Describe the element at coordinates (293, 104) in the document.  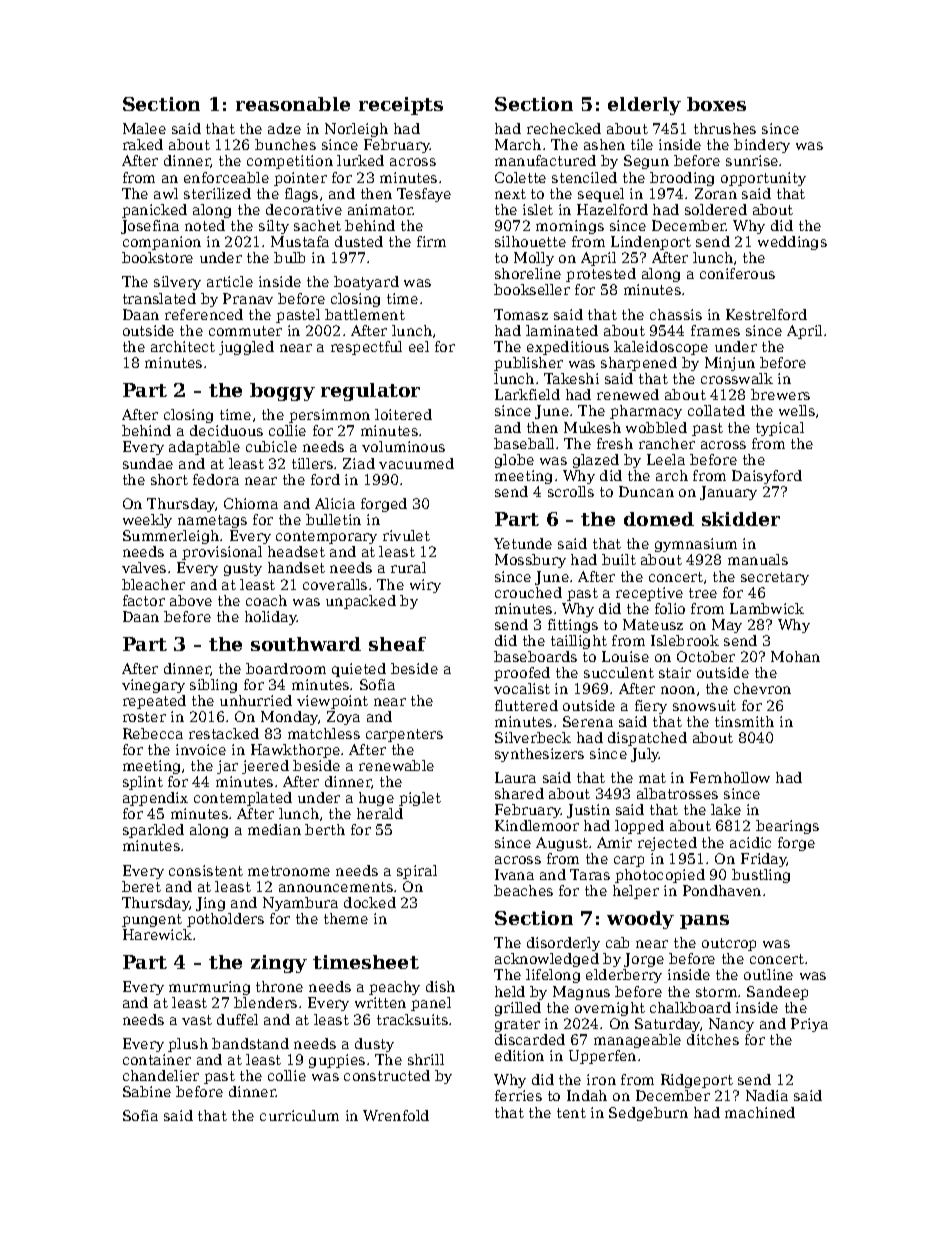
I see `reasonable` at that location.
